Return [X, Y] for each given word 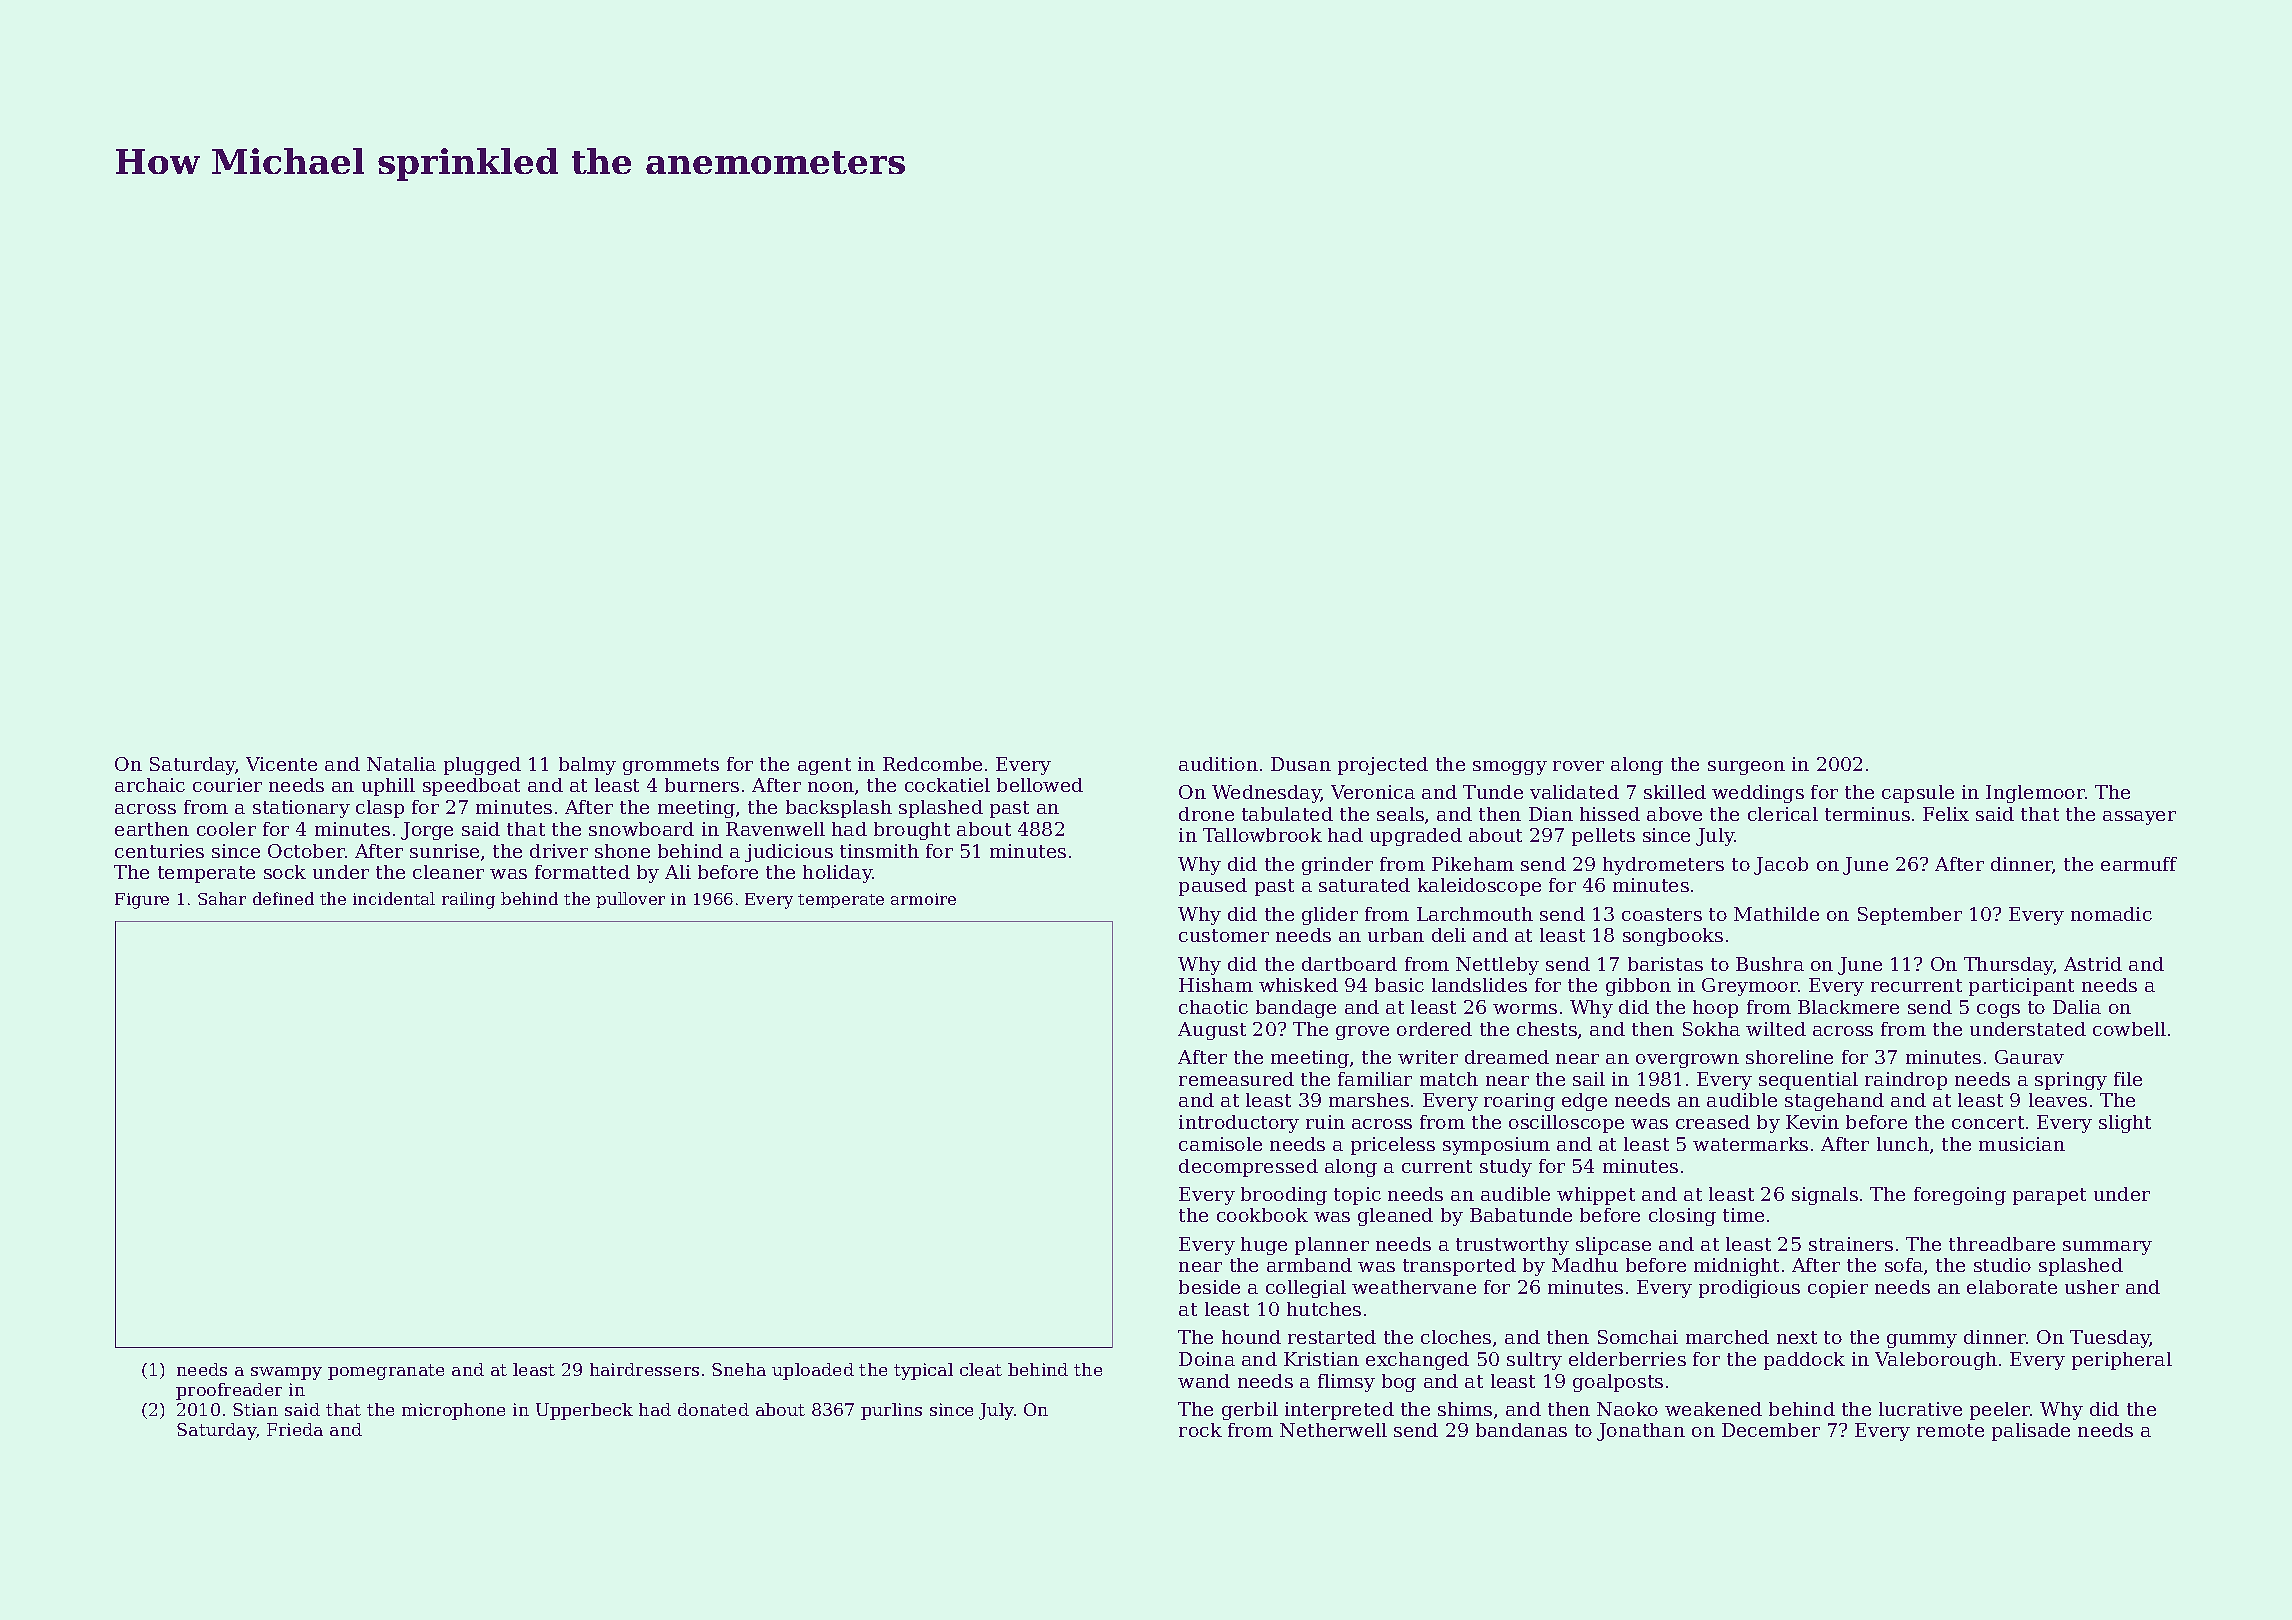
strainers [1851, 1244]
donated [713, 1409]
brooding [1284, 1196]
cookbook [1262, 1215]
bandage [1296, 1009]
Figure [142, 901]
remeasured [1236, 1079]
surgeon [1746, 768]
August [1212, 1031]
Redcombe [932, 764]
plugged [482, 766]
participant [2021, 987]
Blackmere [1848, 1007]
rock [1200, 1430]
